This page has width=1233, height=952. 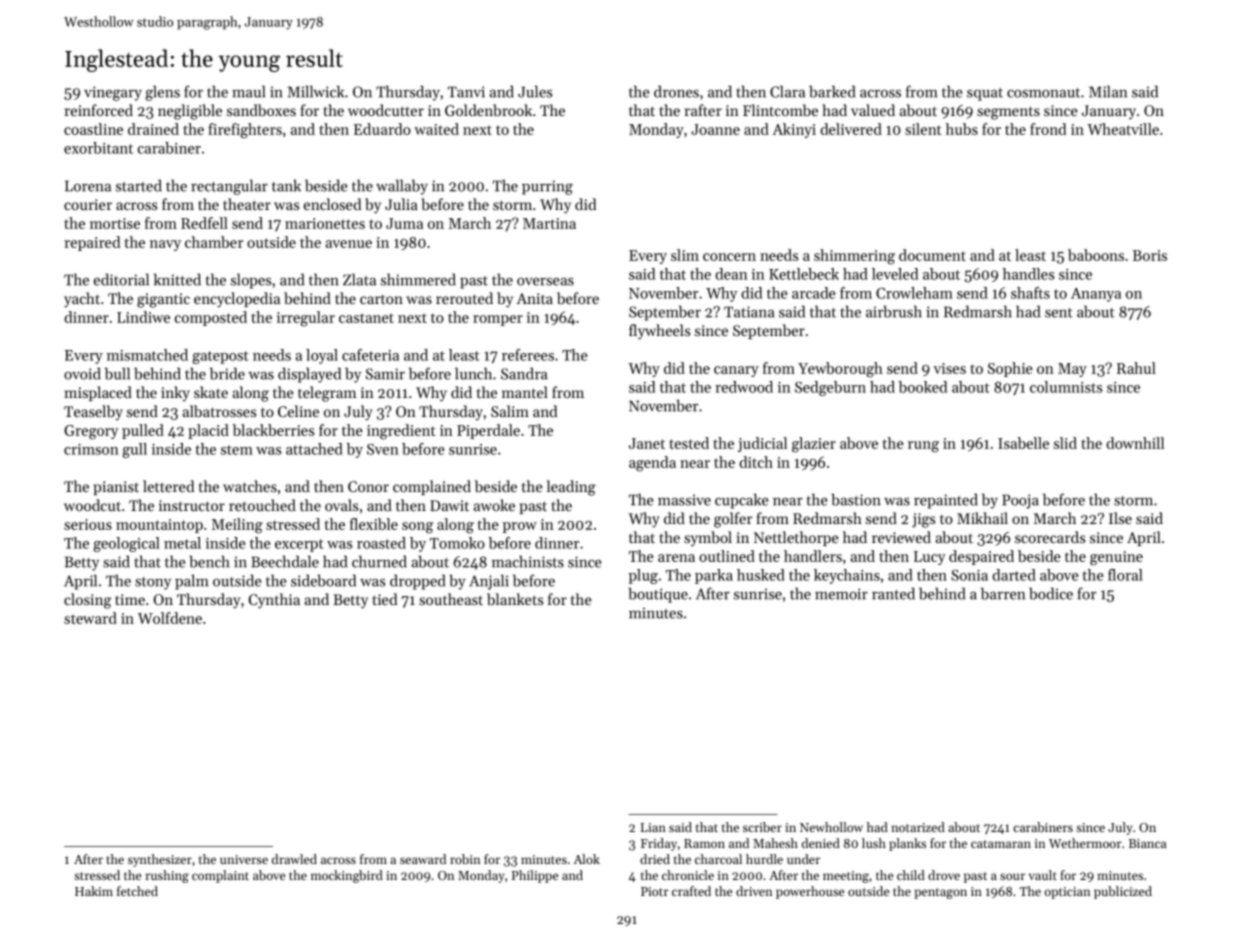 What do you see at coordinates (813, 556) in the page?
I see `handlers` at bounding box center [813, 556].
